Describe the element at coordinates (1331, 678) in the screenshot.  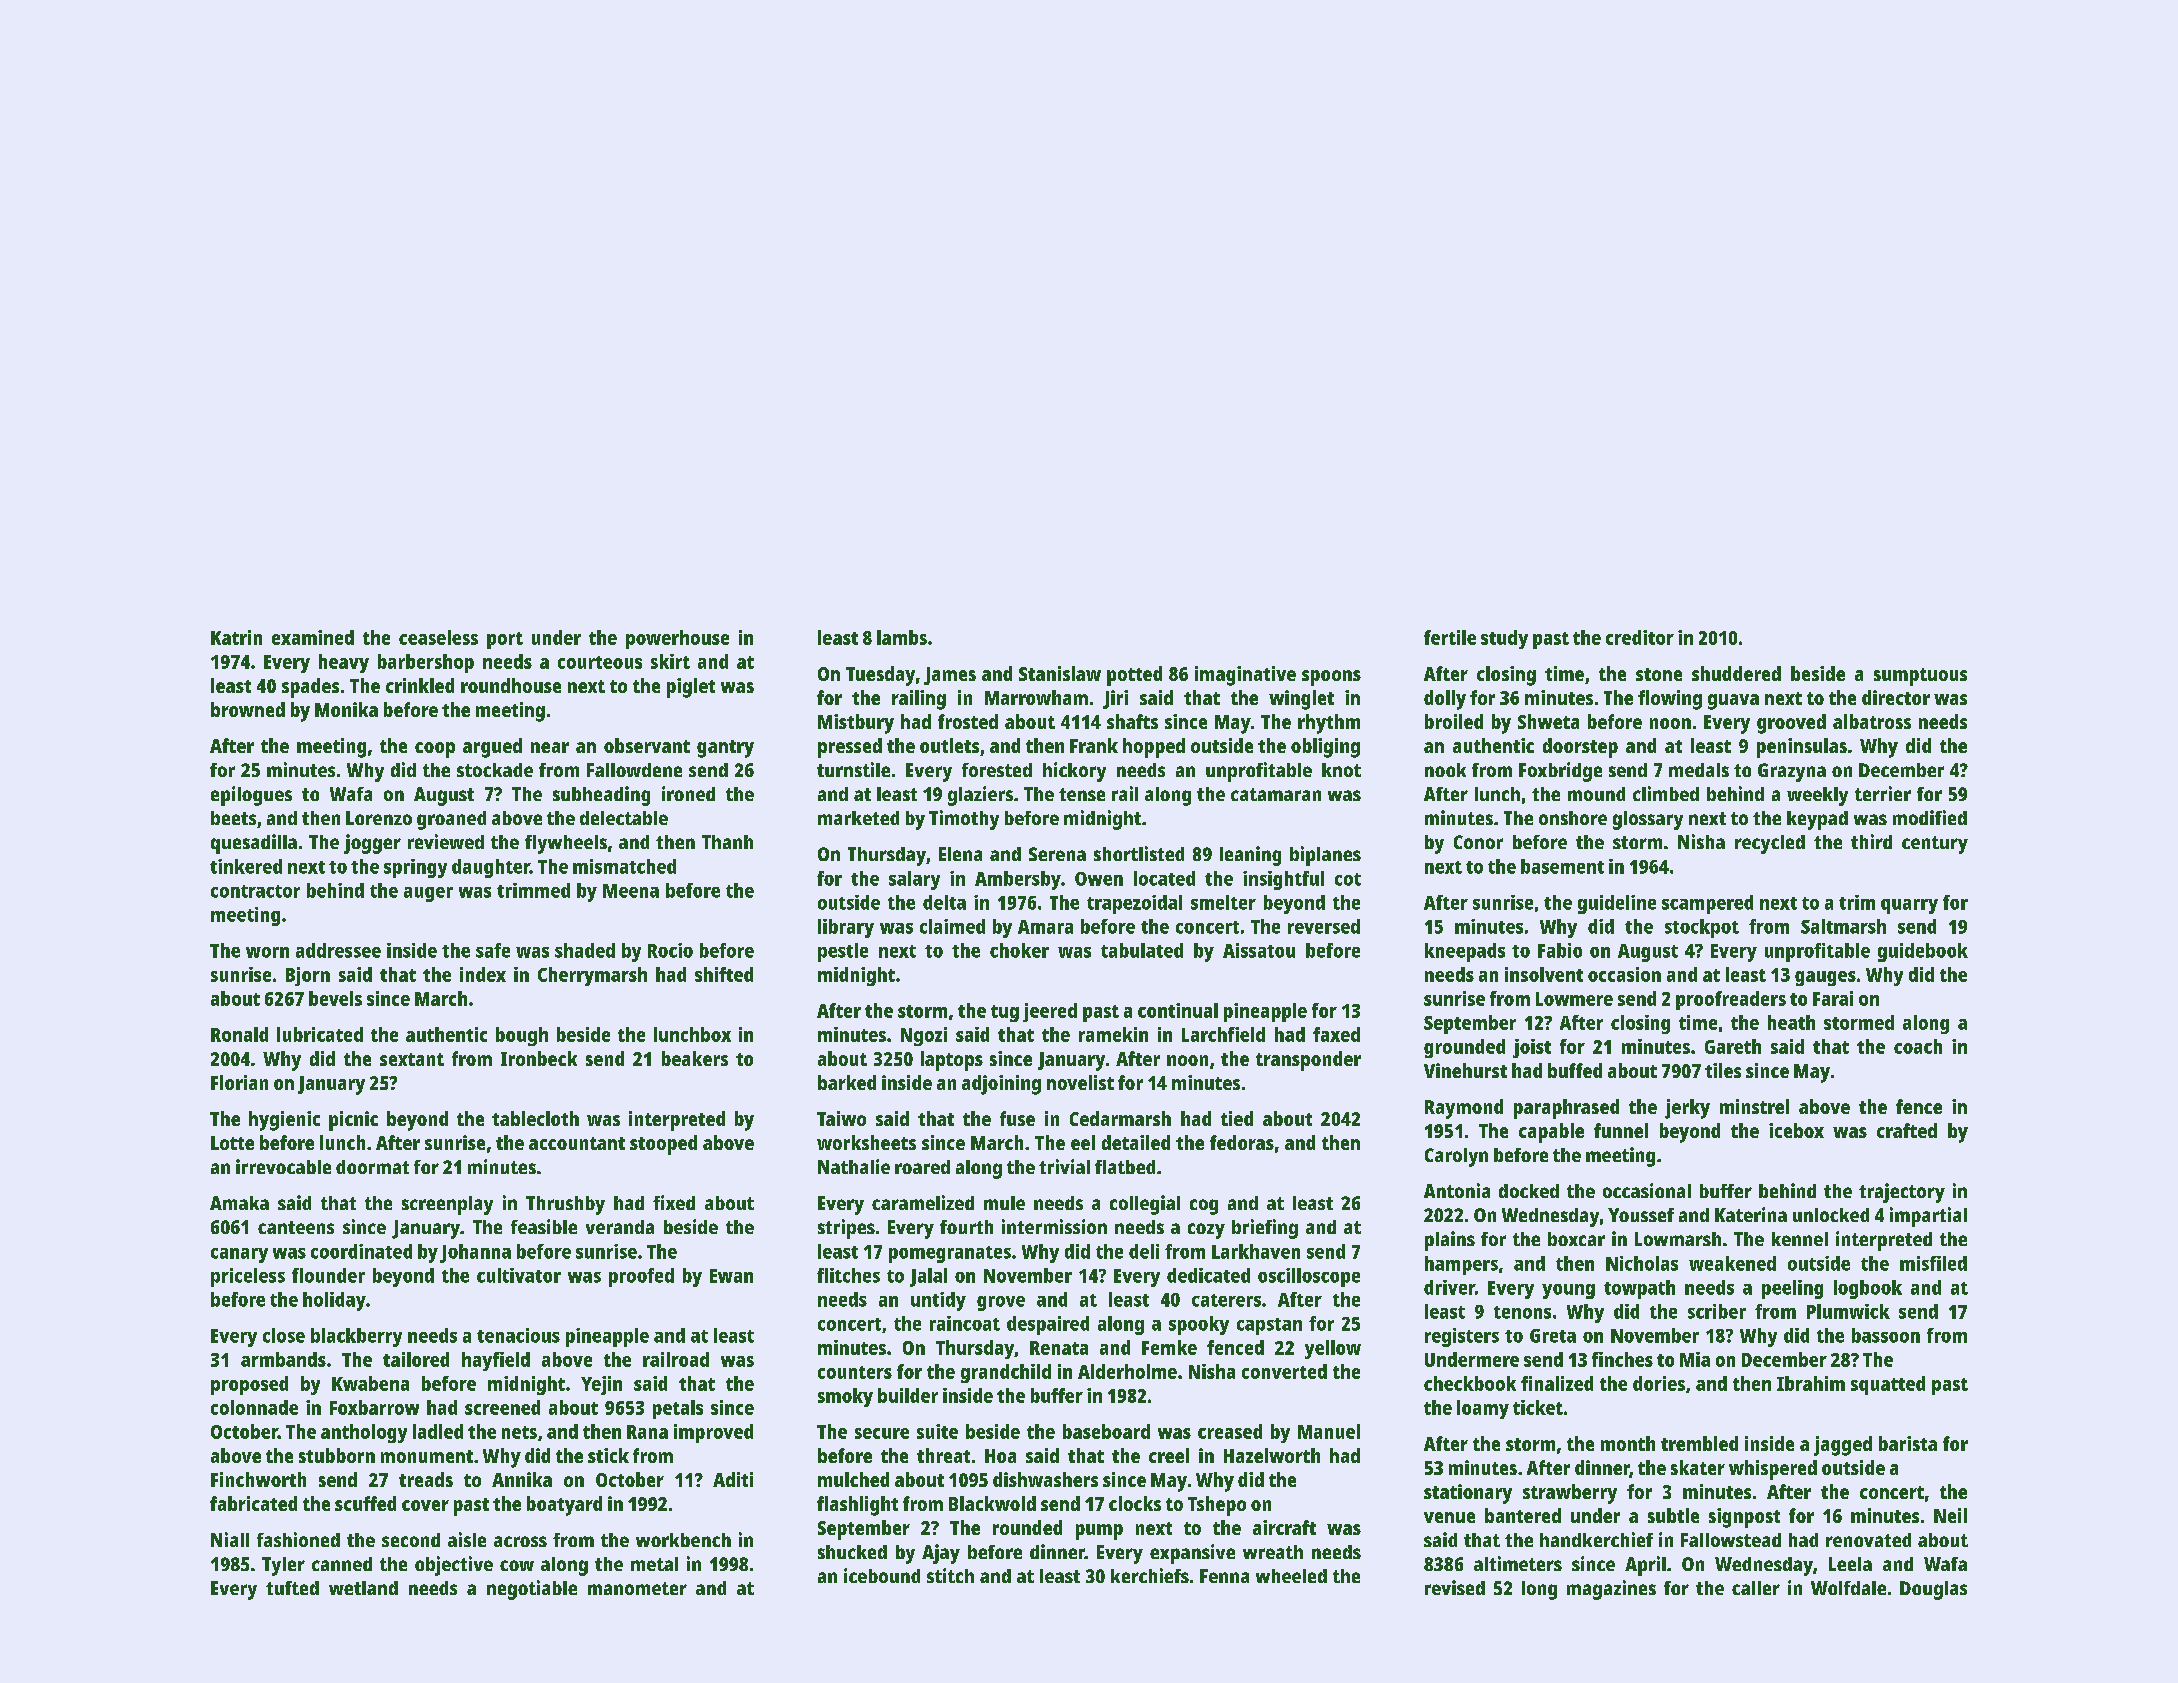
I see `spoons` at that location.
